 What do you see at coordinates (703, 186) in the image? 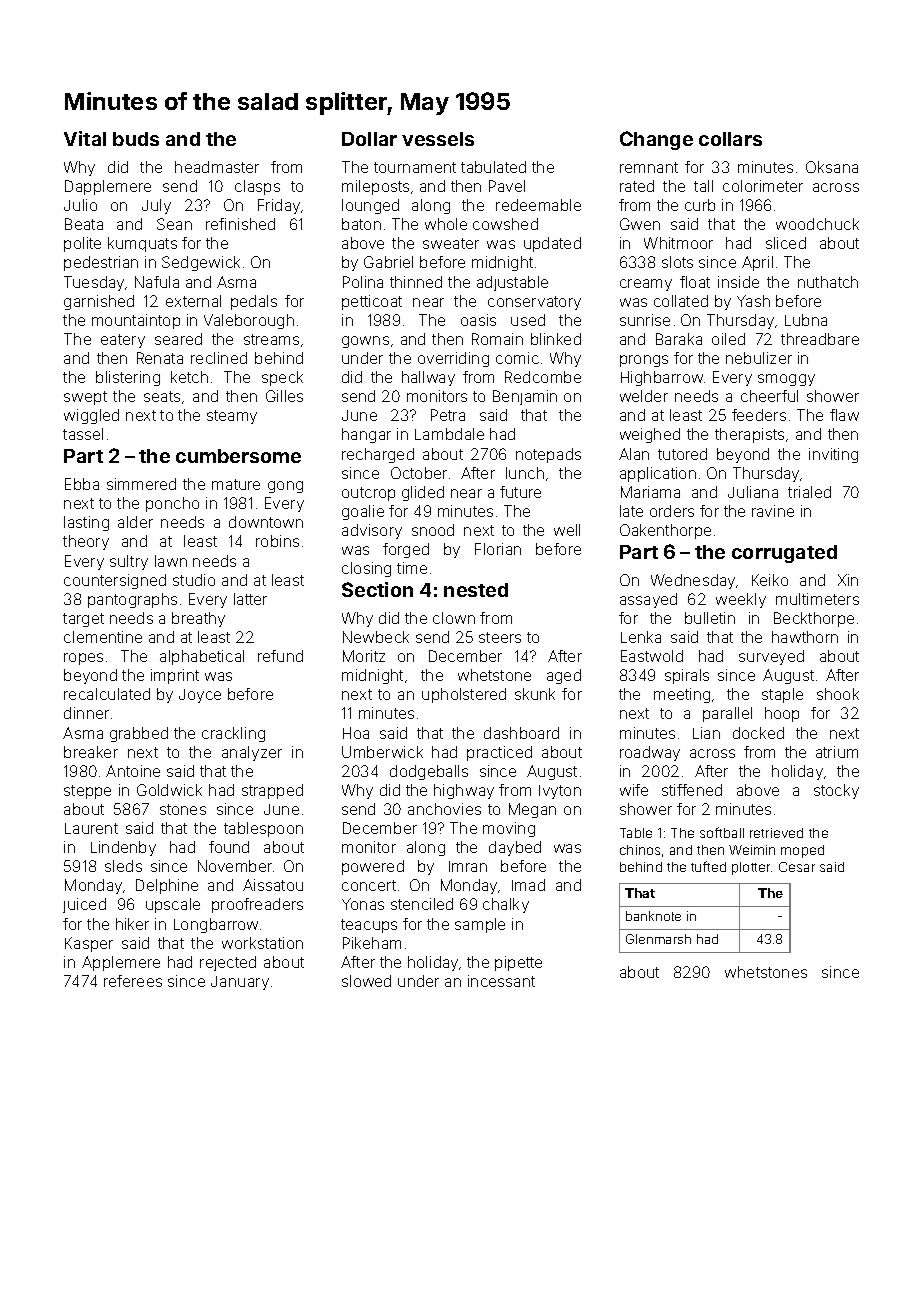
I see `tall` at bounding box center [703, 186].
